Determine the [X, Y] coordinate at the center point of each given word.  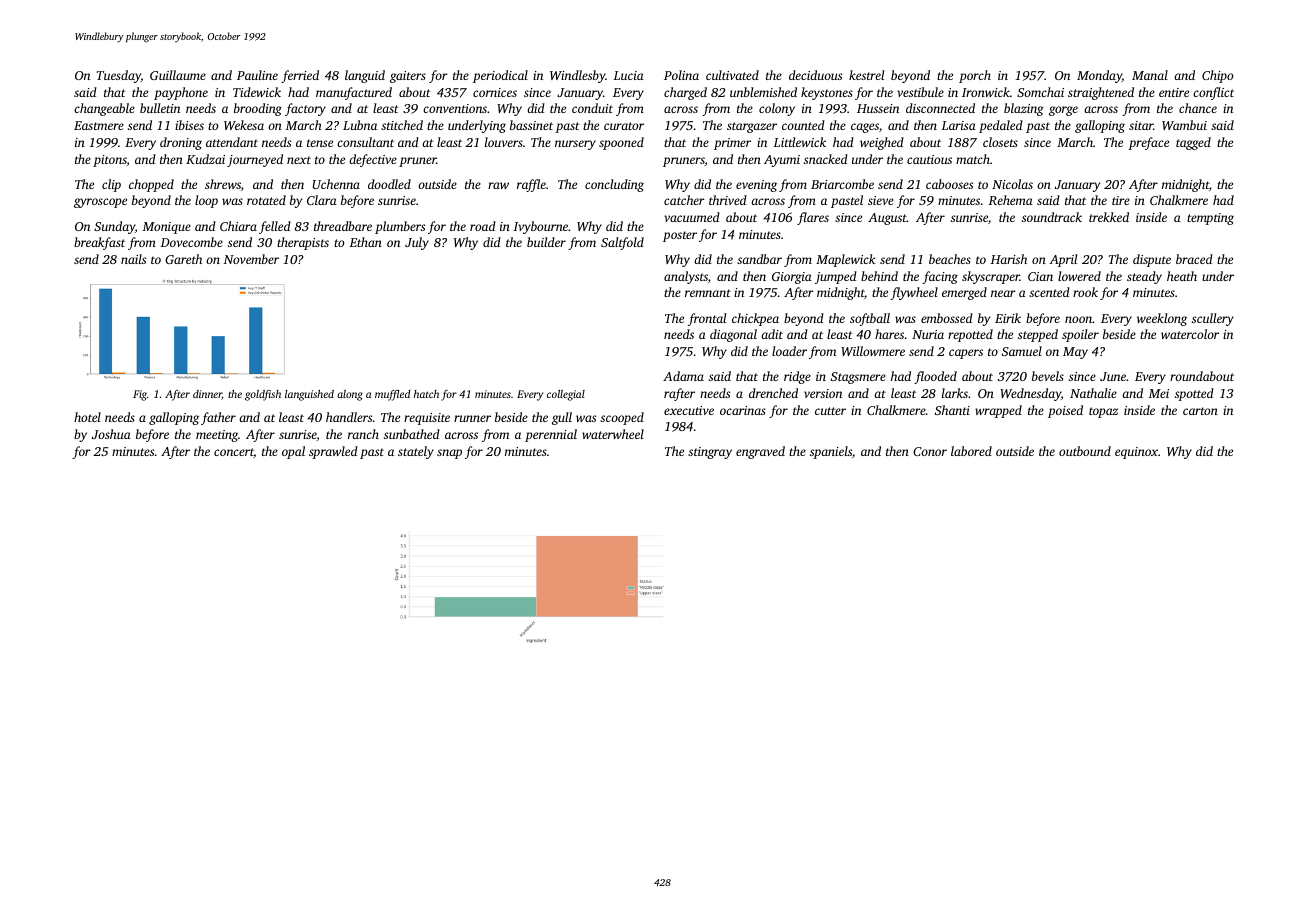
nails [133, 259]
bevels [1048, 376]
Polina [681, 75]
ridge [797, 377]
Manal [1150, 75]
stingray [710, 453]
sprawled [333, 452]
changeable [104, 109]
